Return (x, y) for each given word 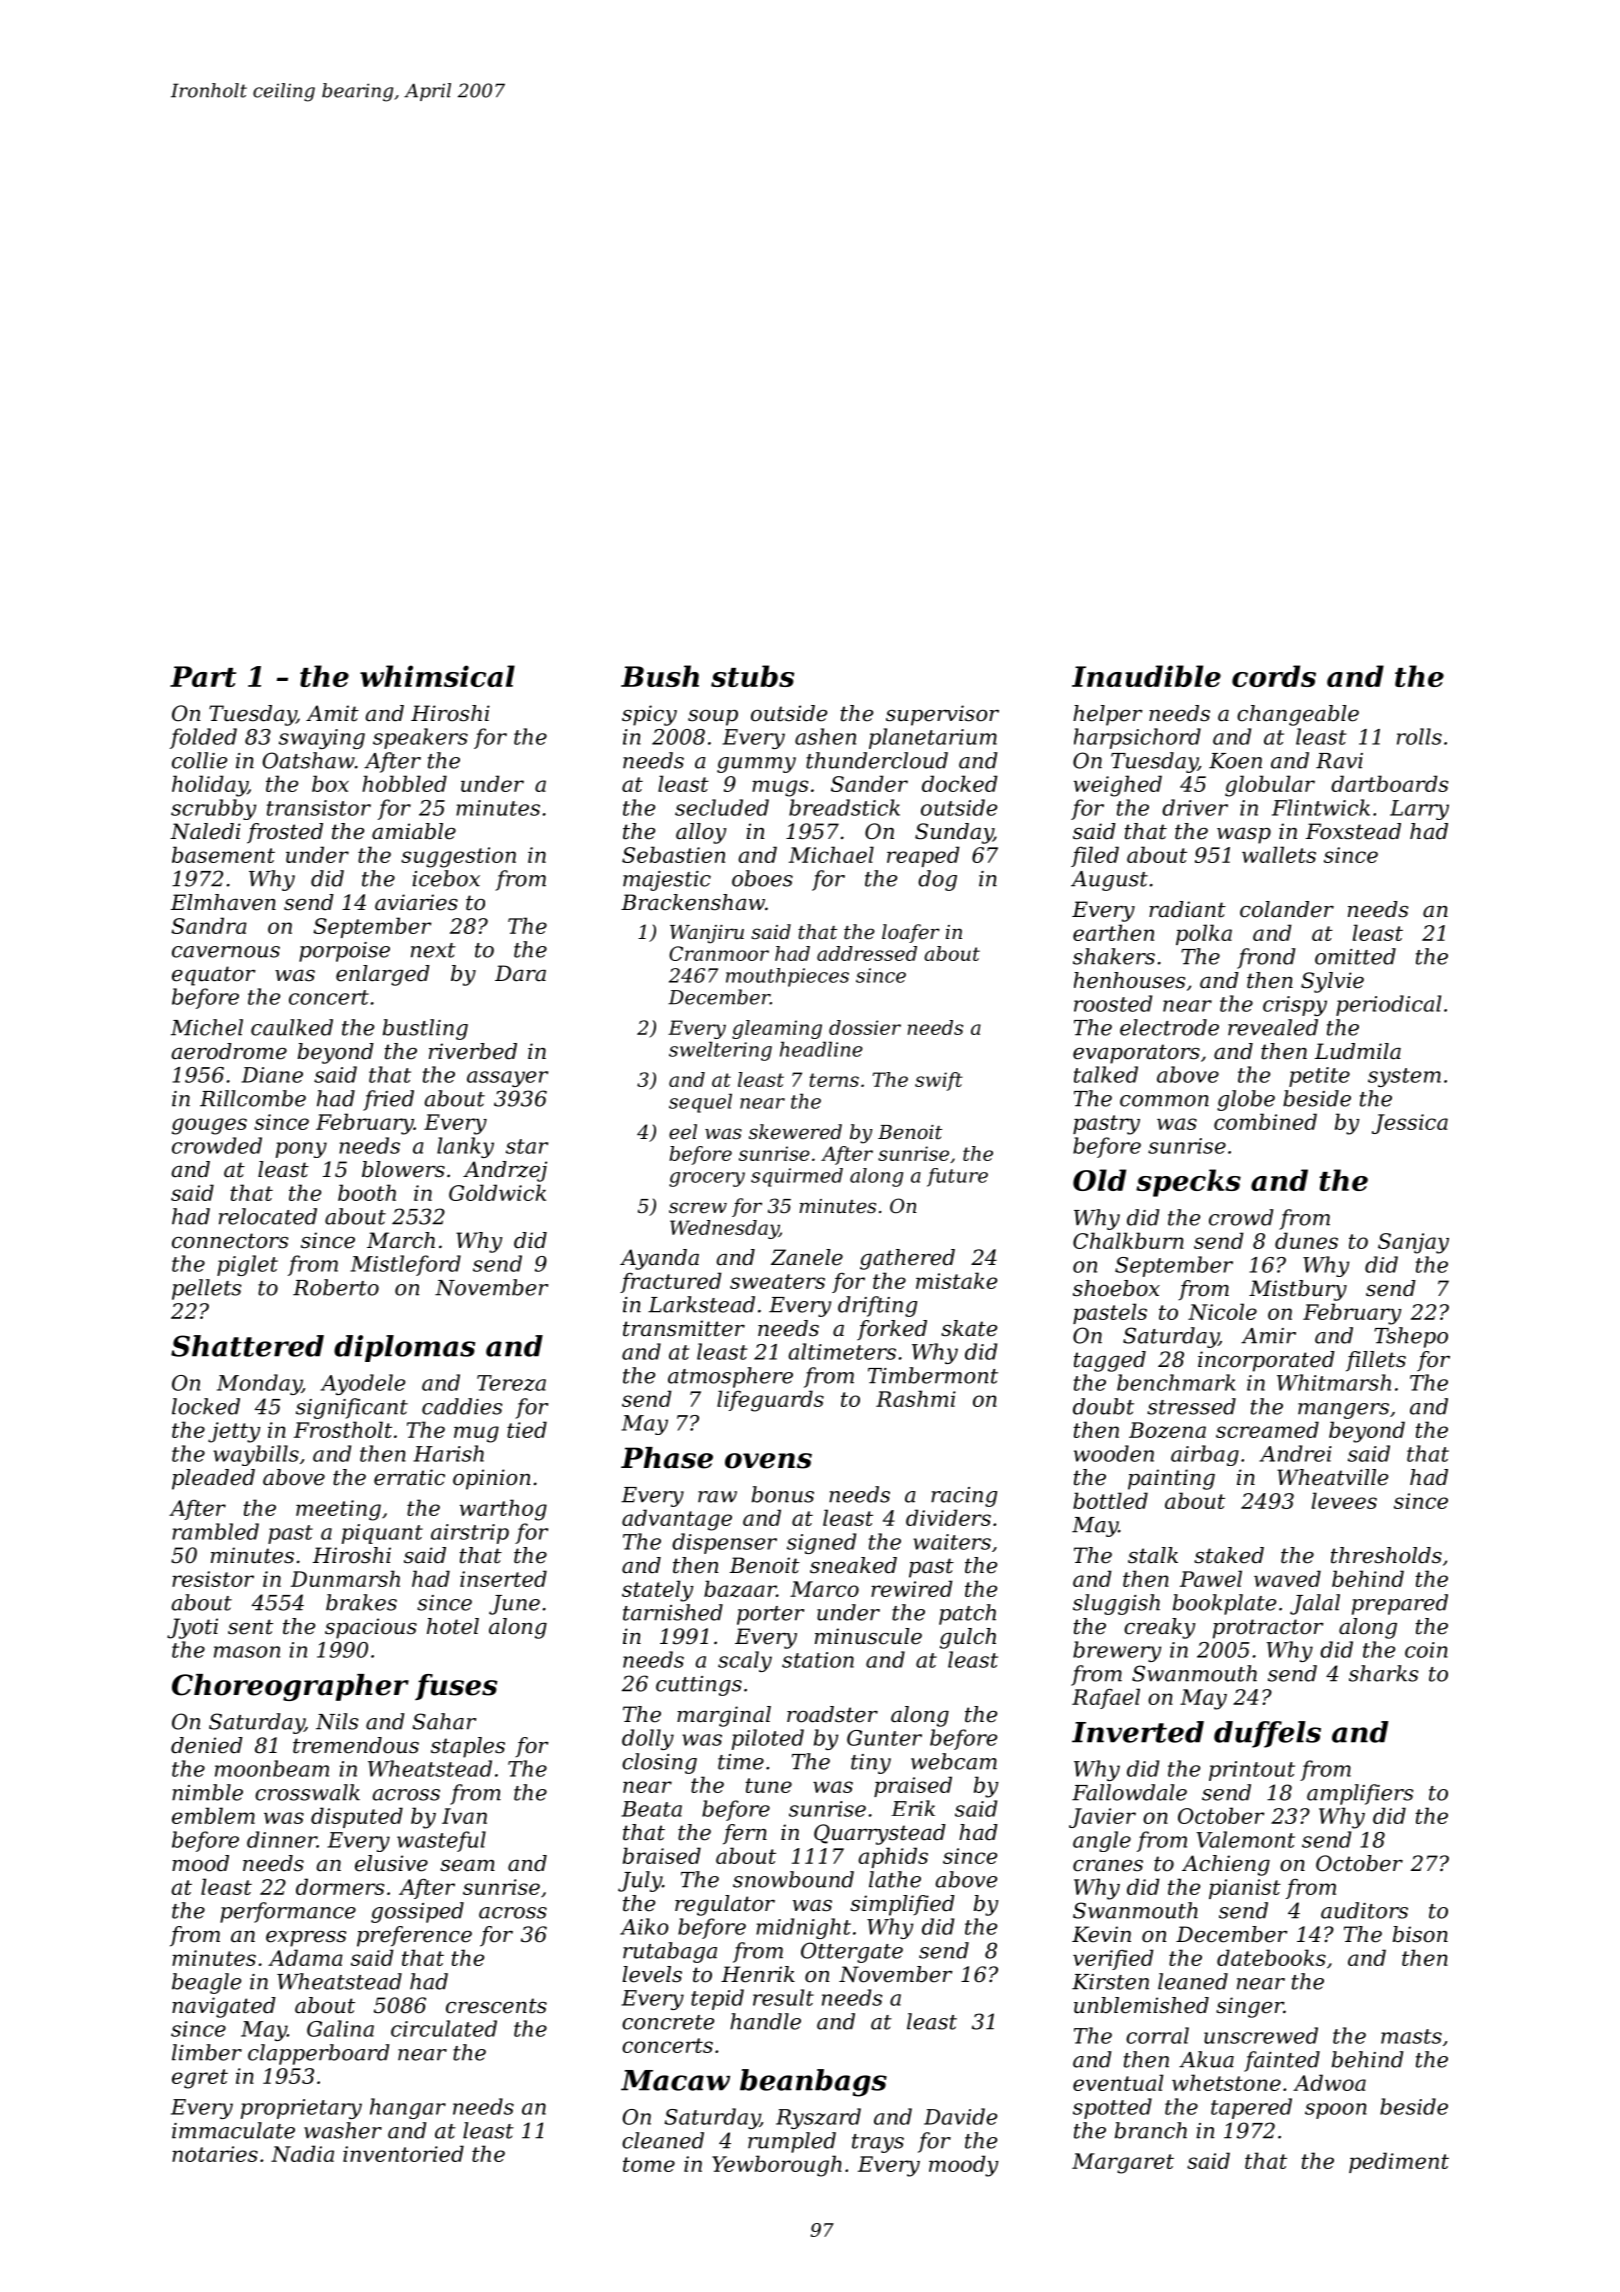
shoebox (1116, 1288)
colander (1287, 909)
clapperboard (319, 2054)
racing (964, 1497)
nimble (207, 1792)
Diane (272, 1075)
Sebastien (673, 854)
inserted (503, 1578)
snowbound (793, 1879)
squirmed (797, 1177)
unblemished (1141, 2005)
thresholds (1386, 1555)
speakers (420, 738)
